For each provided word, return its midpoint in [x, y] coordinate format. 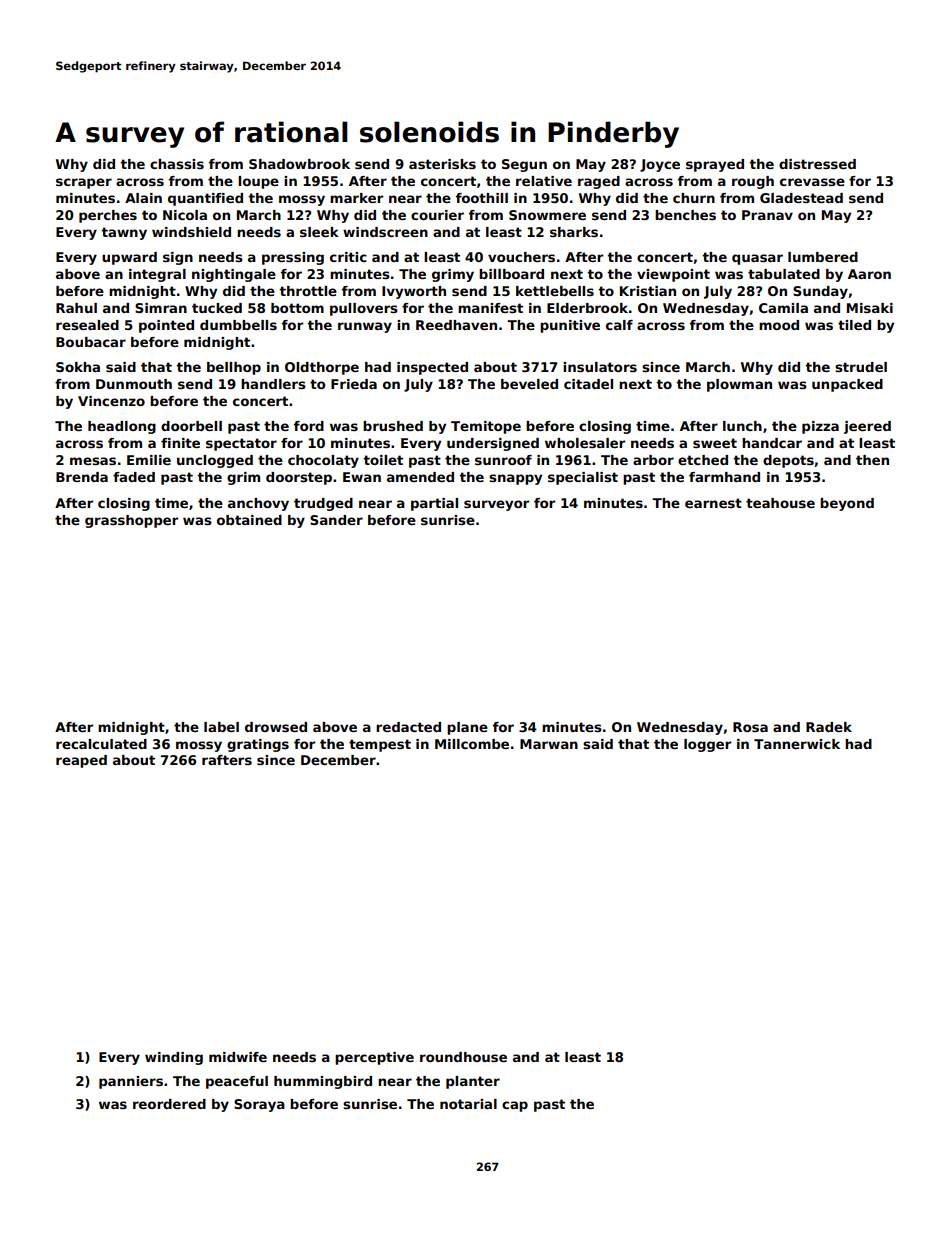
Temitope [486, 427]
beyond [847, 504]
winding [174, 1058]
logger [707, 745]
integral [157, 275]
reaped [81, 761]
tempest [380, 745]
